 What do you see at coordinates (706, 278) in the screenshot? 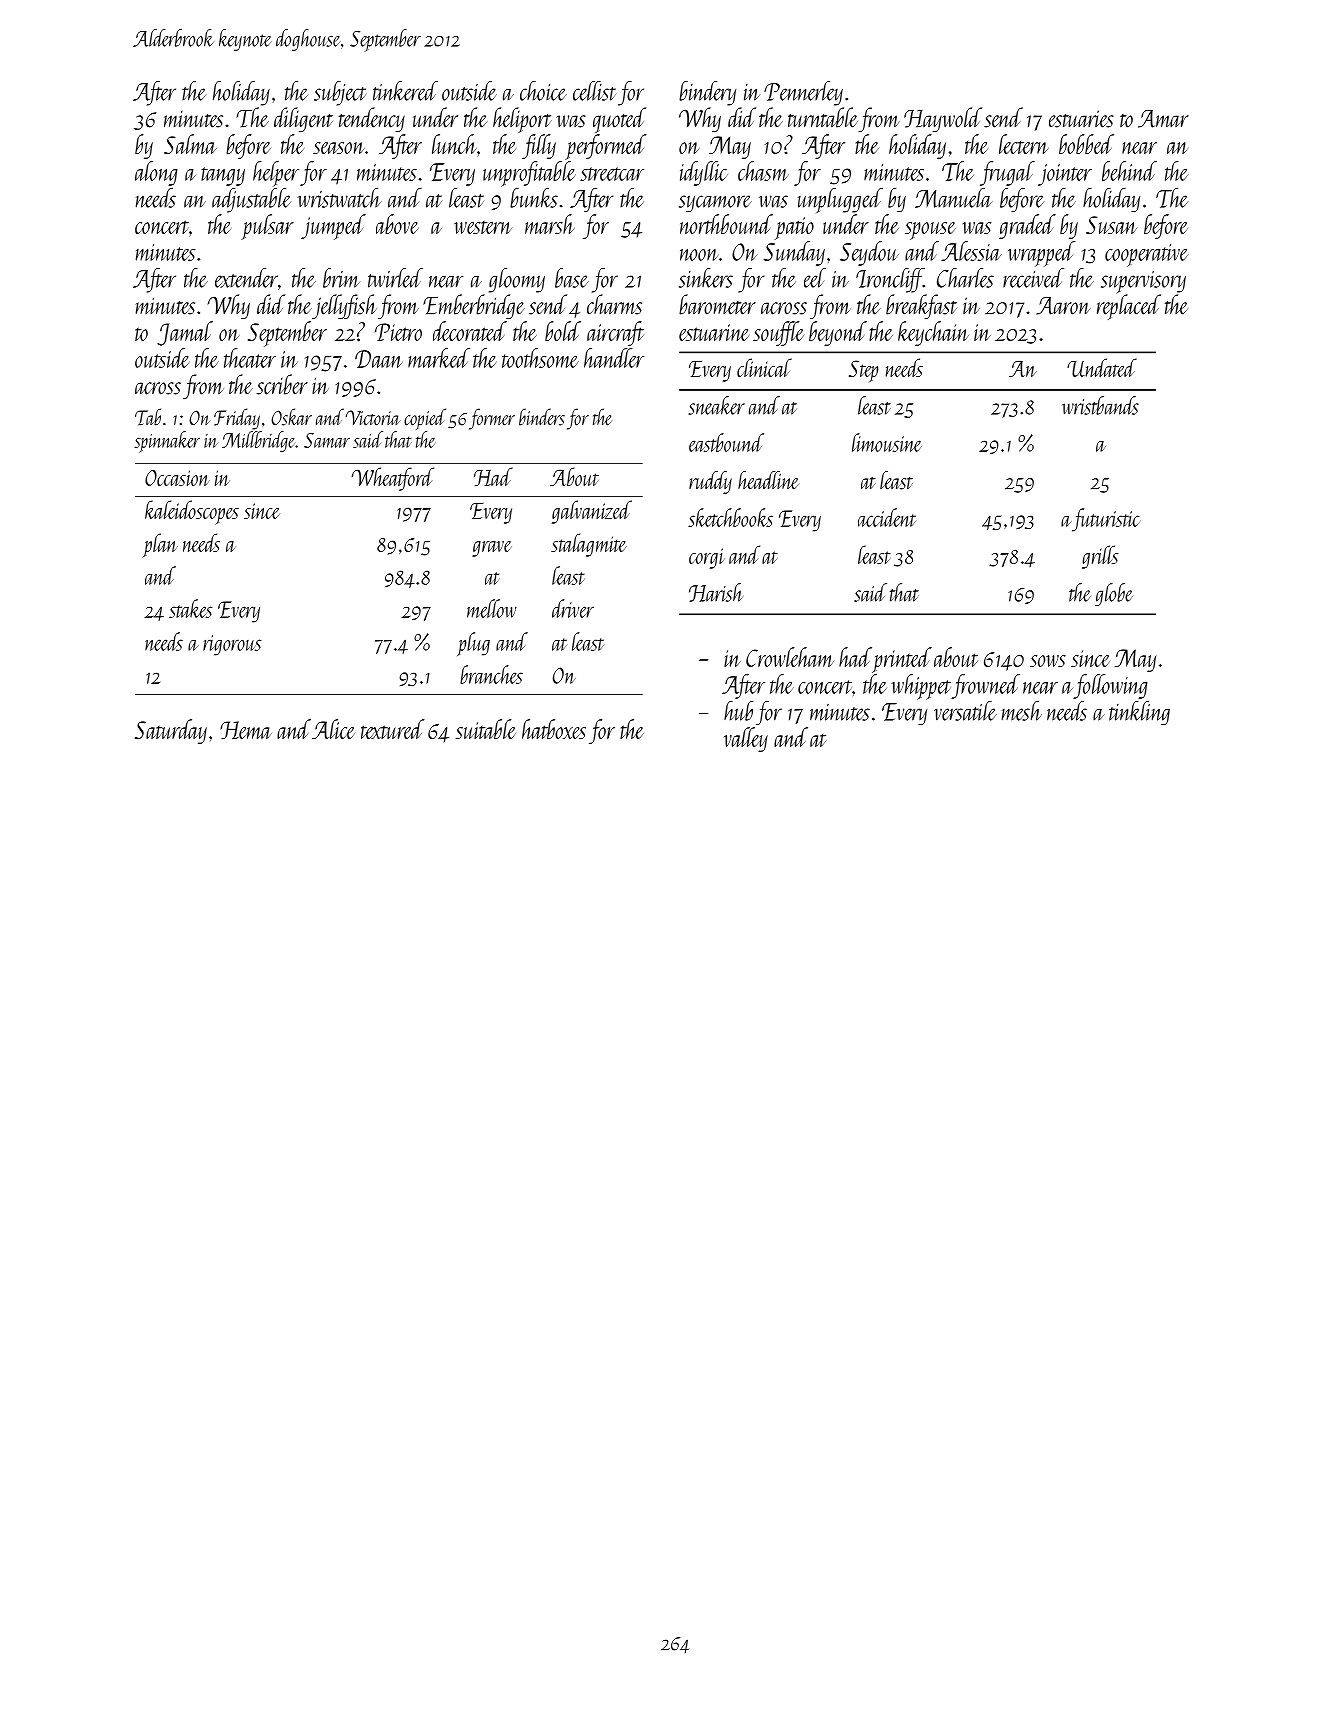
I see `sinkers` at bounding box center [706, 278].
